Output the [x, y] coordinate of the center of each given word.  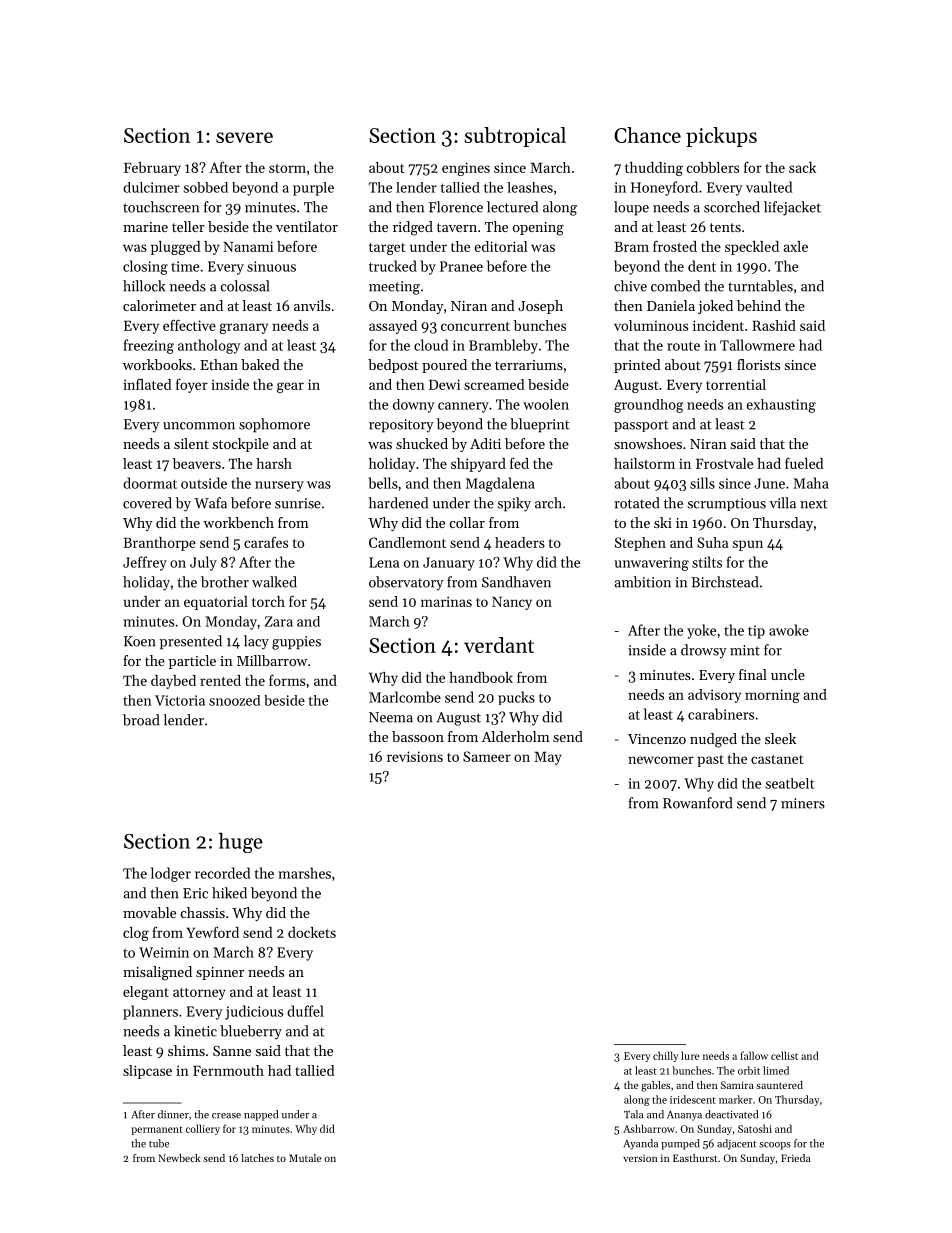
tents [725, 227]
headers [520, 542]
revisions [415, 756]
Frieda [796, 1158]
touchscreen [161, 207]
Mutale [305, 1158]
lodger [171, 874]
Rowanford [697, 803]
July [203, 563]
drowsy [704, 651]
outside [204, 483]
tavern [457, 227]
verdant [499, 645]
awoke [789, 630]
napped [261, 1115]
